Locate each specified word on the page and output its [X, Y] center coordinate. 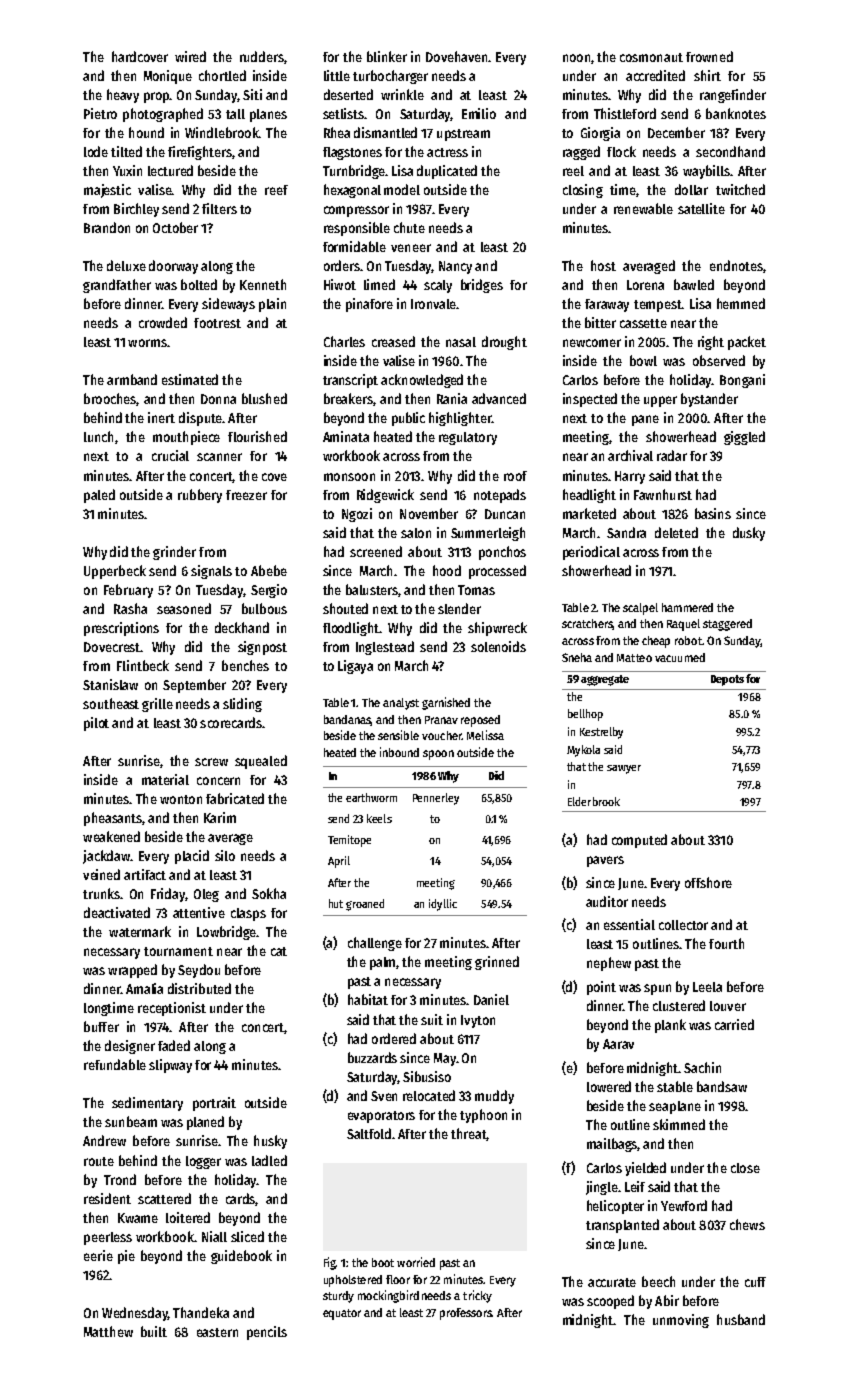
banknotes [736, 113]
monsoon [349, 477]
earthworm [371, 797]
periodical [591, 553]
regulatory [468, 438]
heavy [123, 96]
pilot [96, 724]
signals [211, 572]
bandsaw [722, 1086]
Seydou [199, 971]
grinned [497, 963]
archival [630, 455]
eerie [98, 1255]
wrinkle [402, 94]
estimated [190, 379]
